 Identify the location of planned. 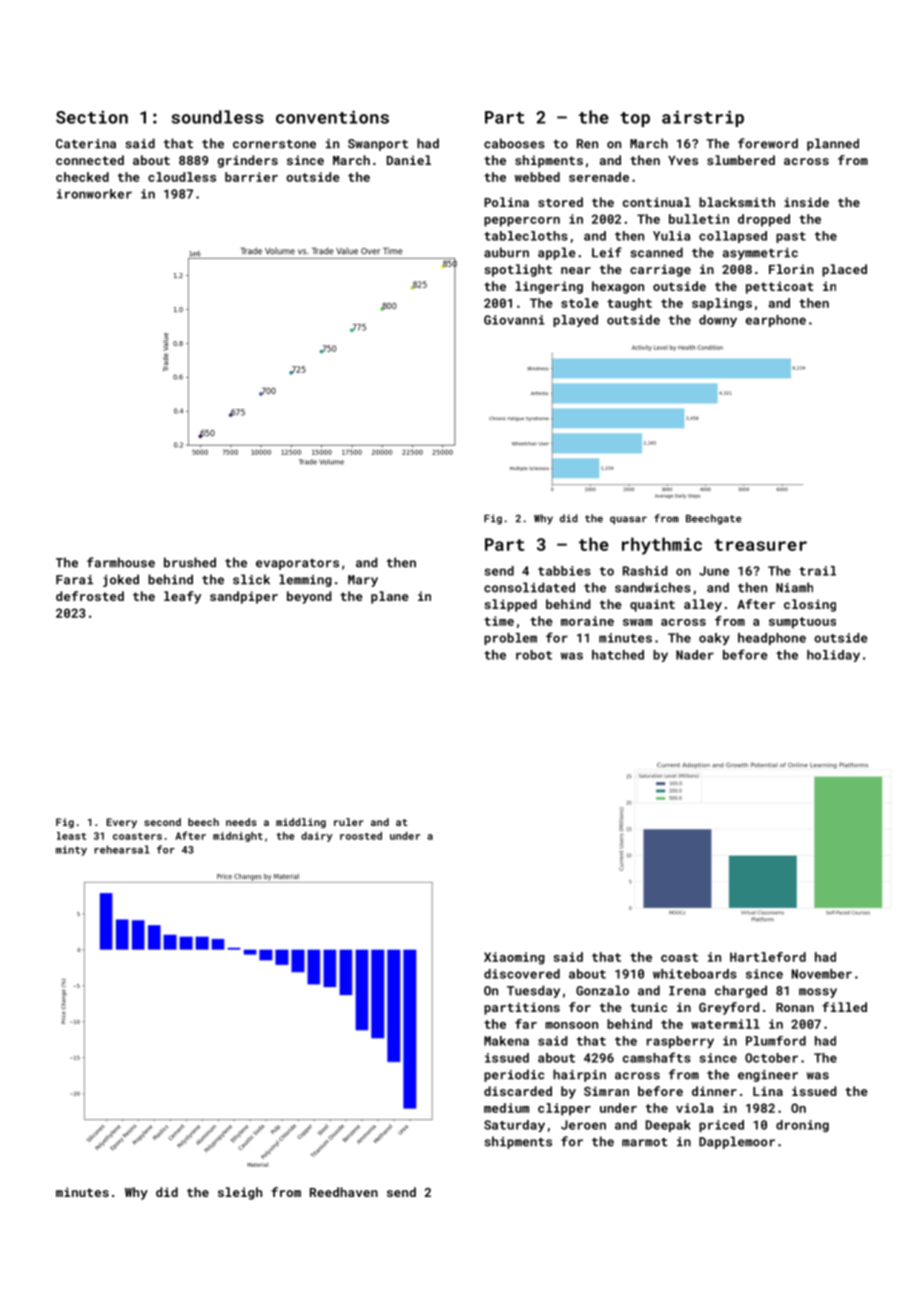
(833, 144).
